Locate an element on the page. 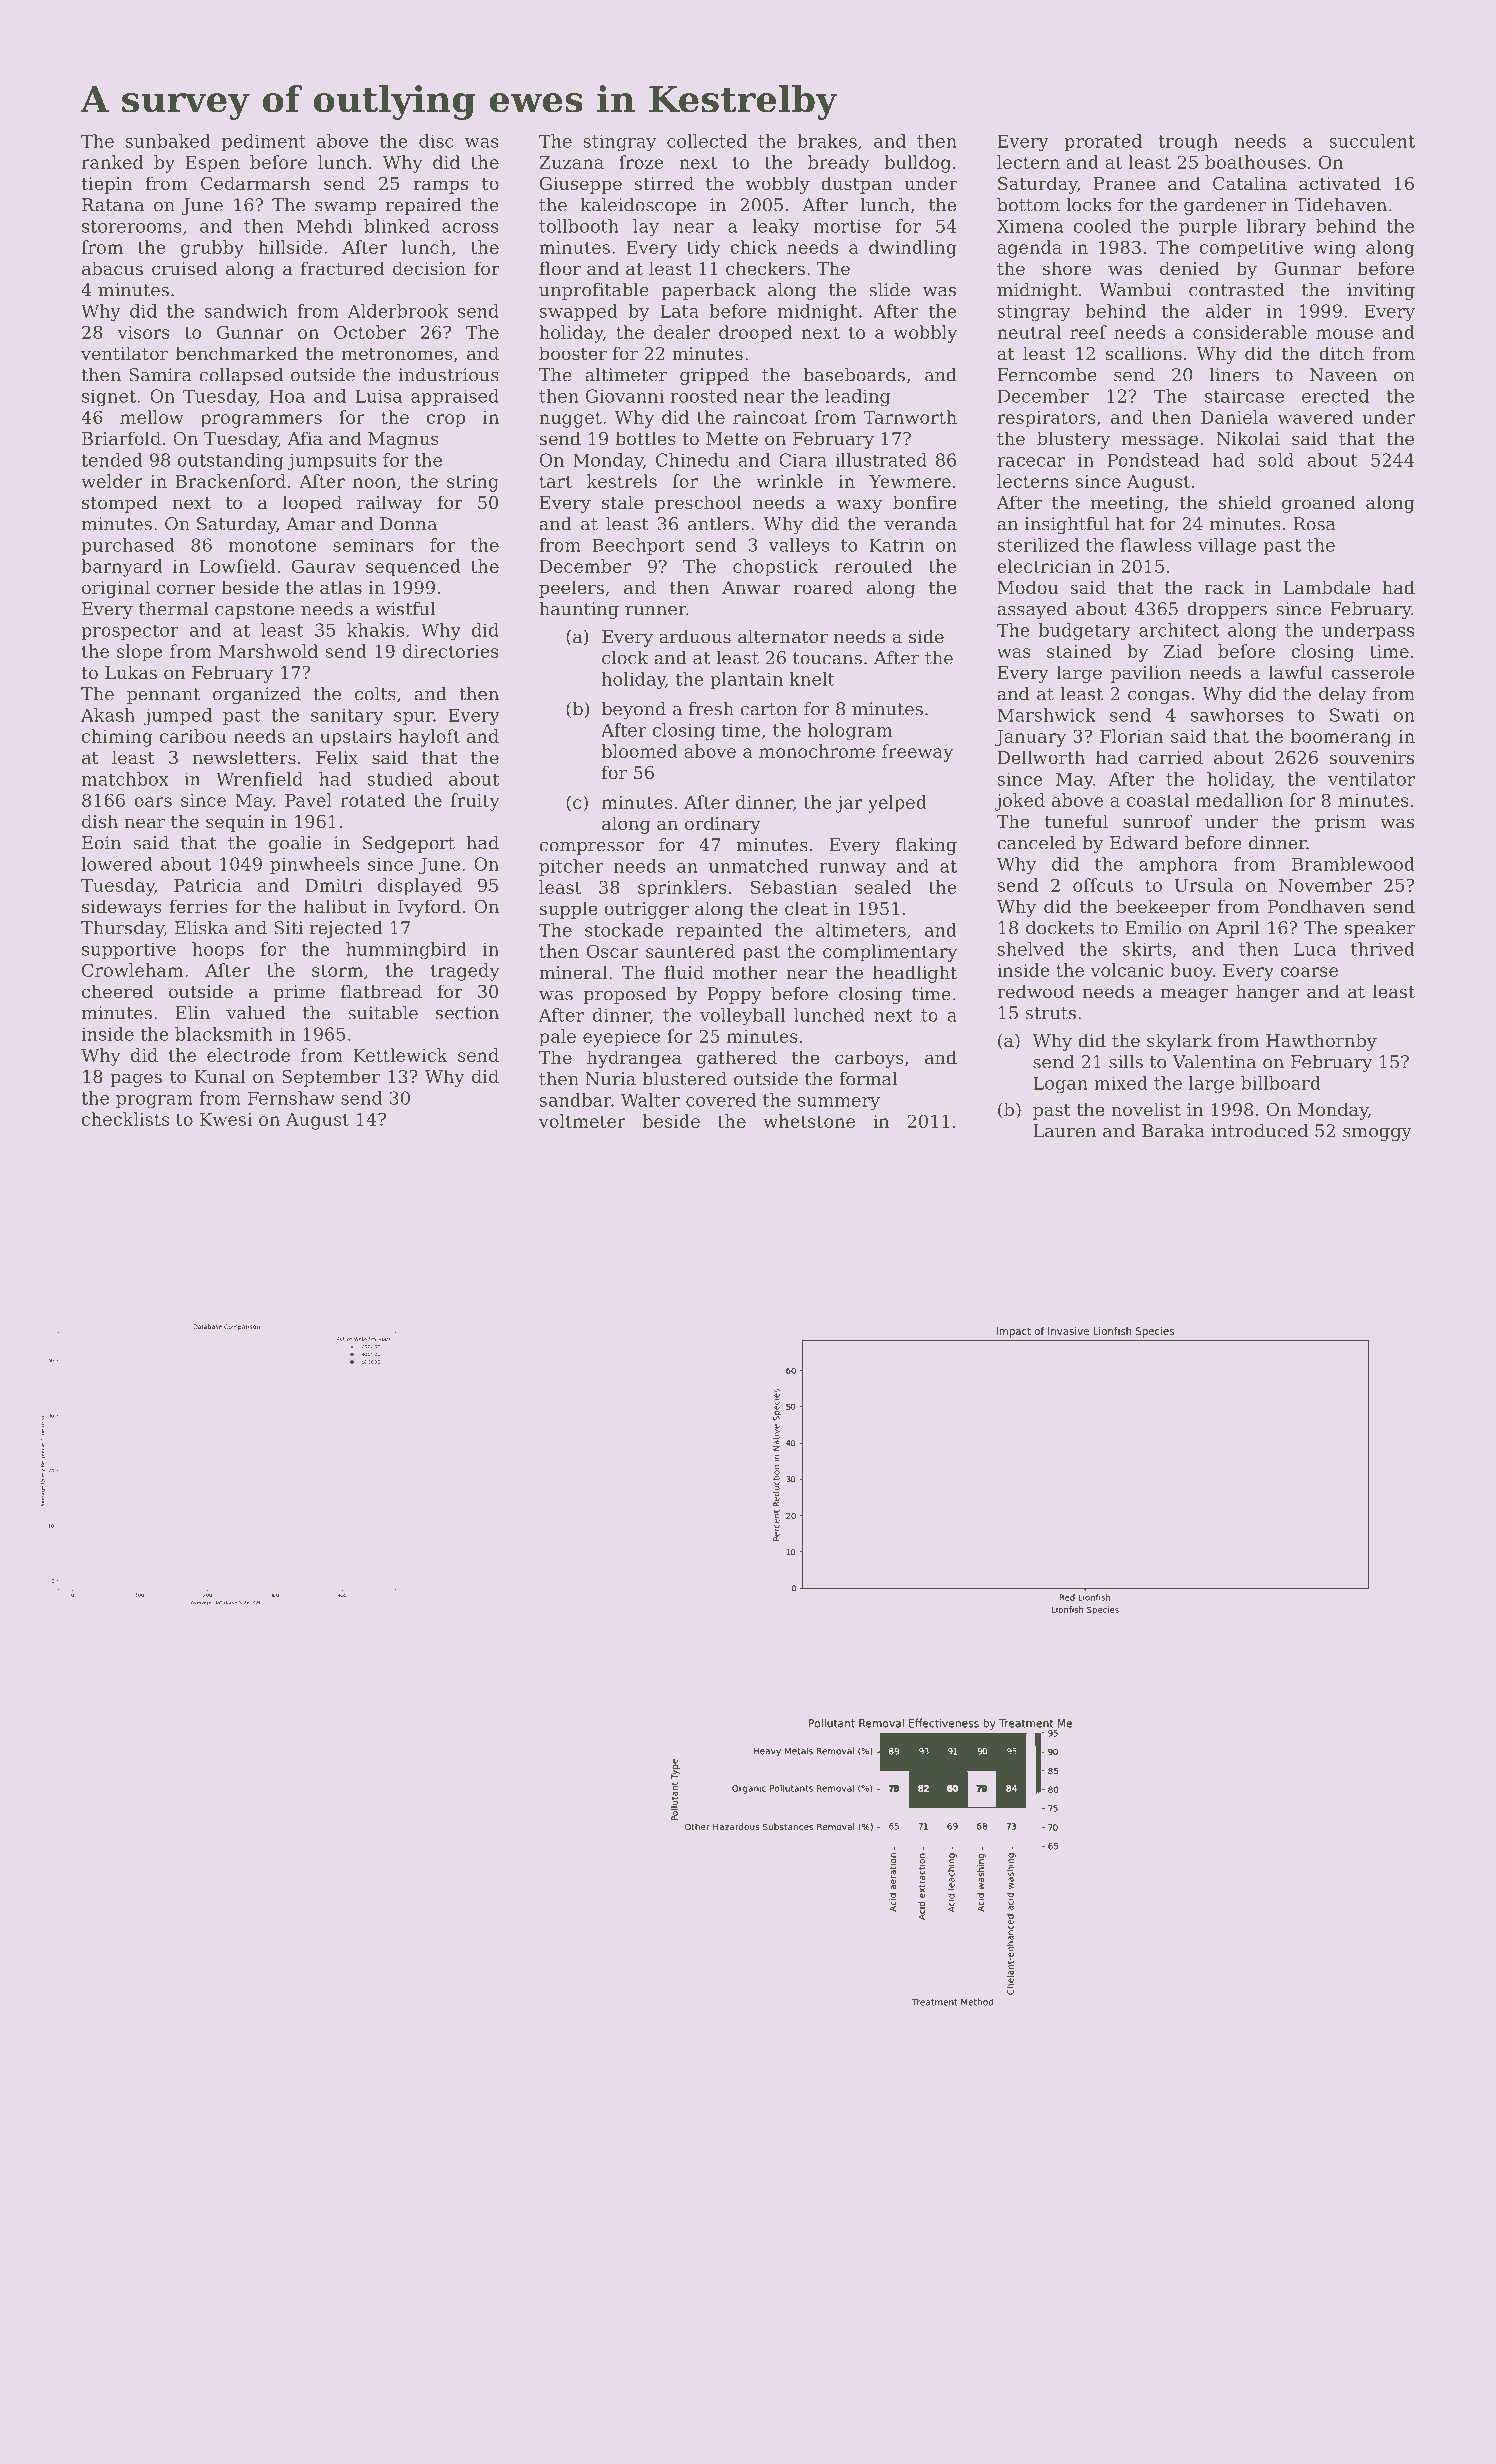 The image size is (1496, 2464). groaned is located at coordinates (1318, 504).
